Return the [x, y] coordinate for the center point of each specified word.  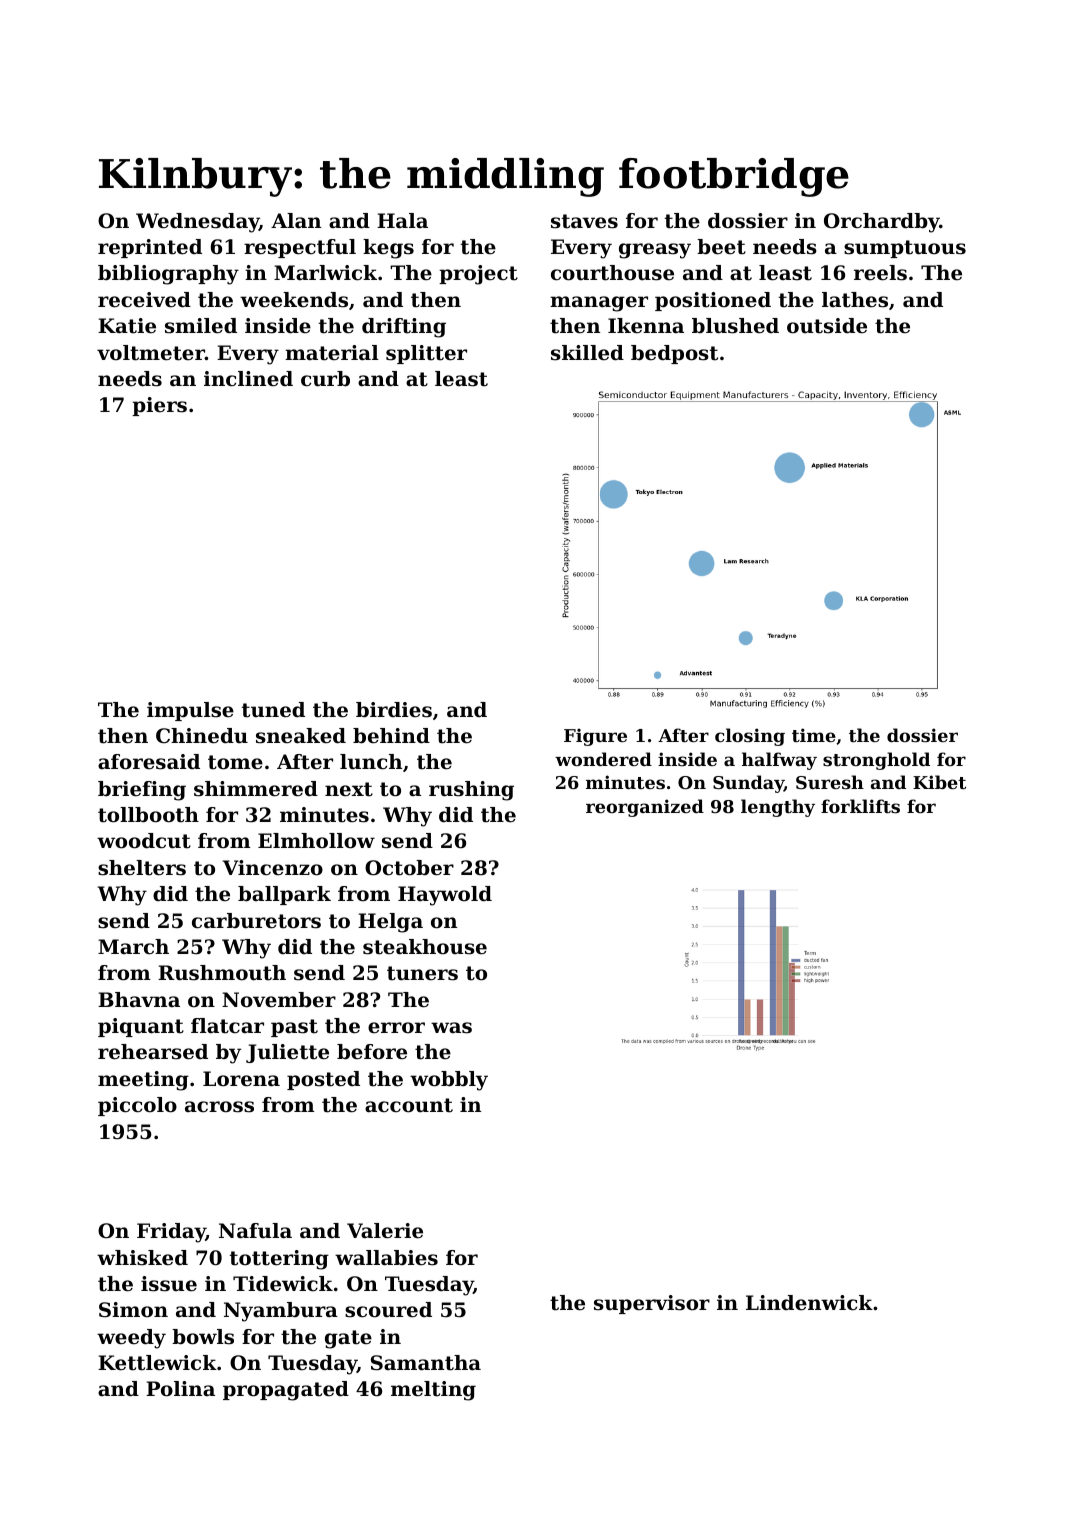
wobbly [449, 1081]
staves [584, 221]
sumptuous [905, 249]
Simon [133, 1310]
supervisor [652, 1304]
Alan [296, 220]
